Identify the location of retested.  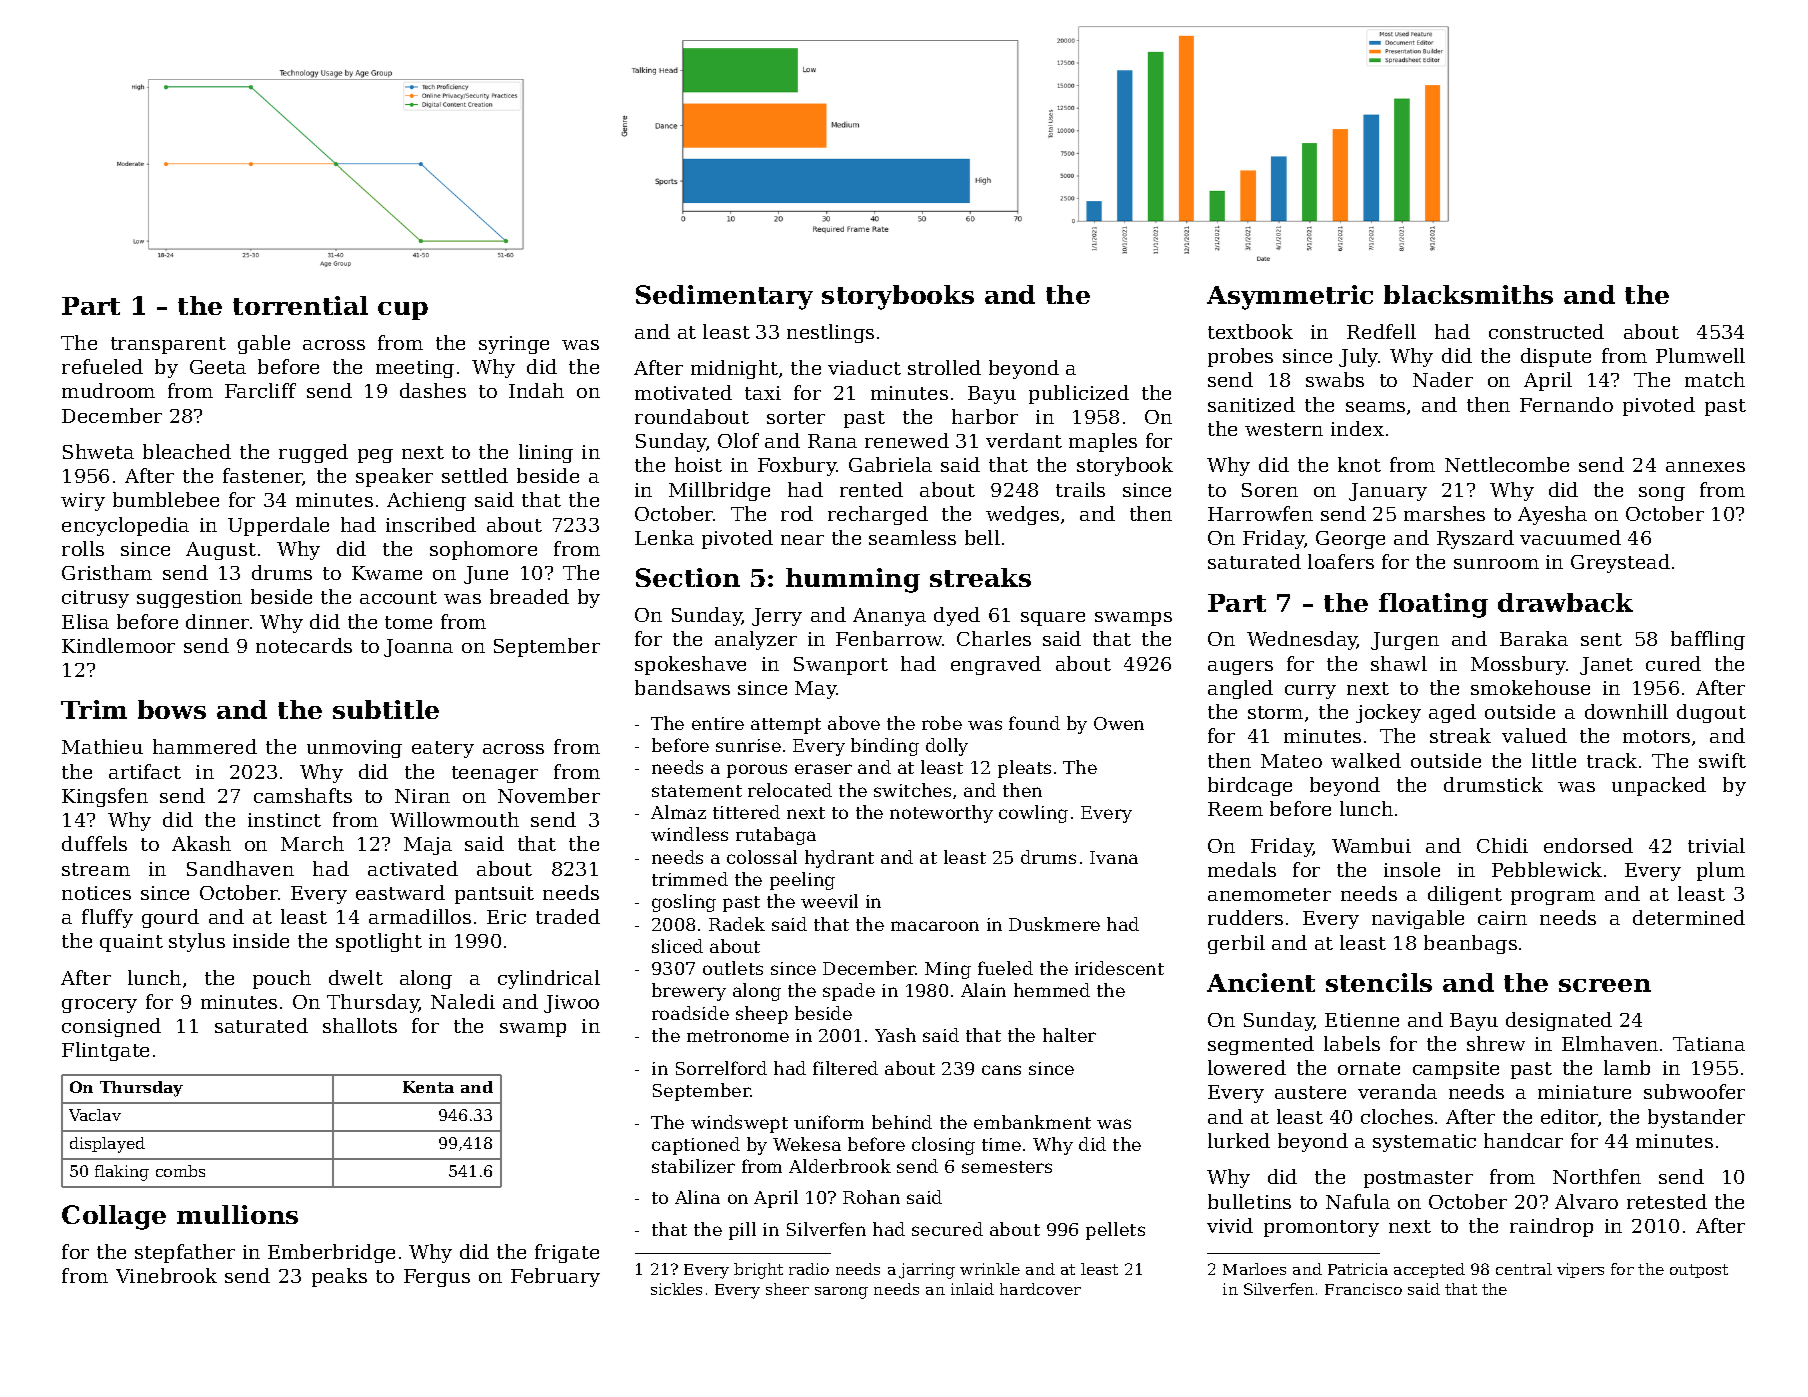
(1667, 1201).
